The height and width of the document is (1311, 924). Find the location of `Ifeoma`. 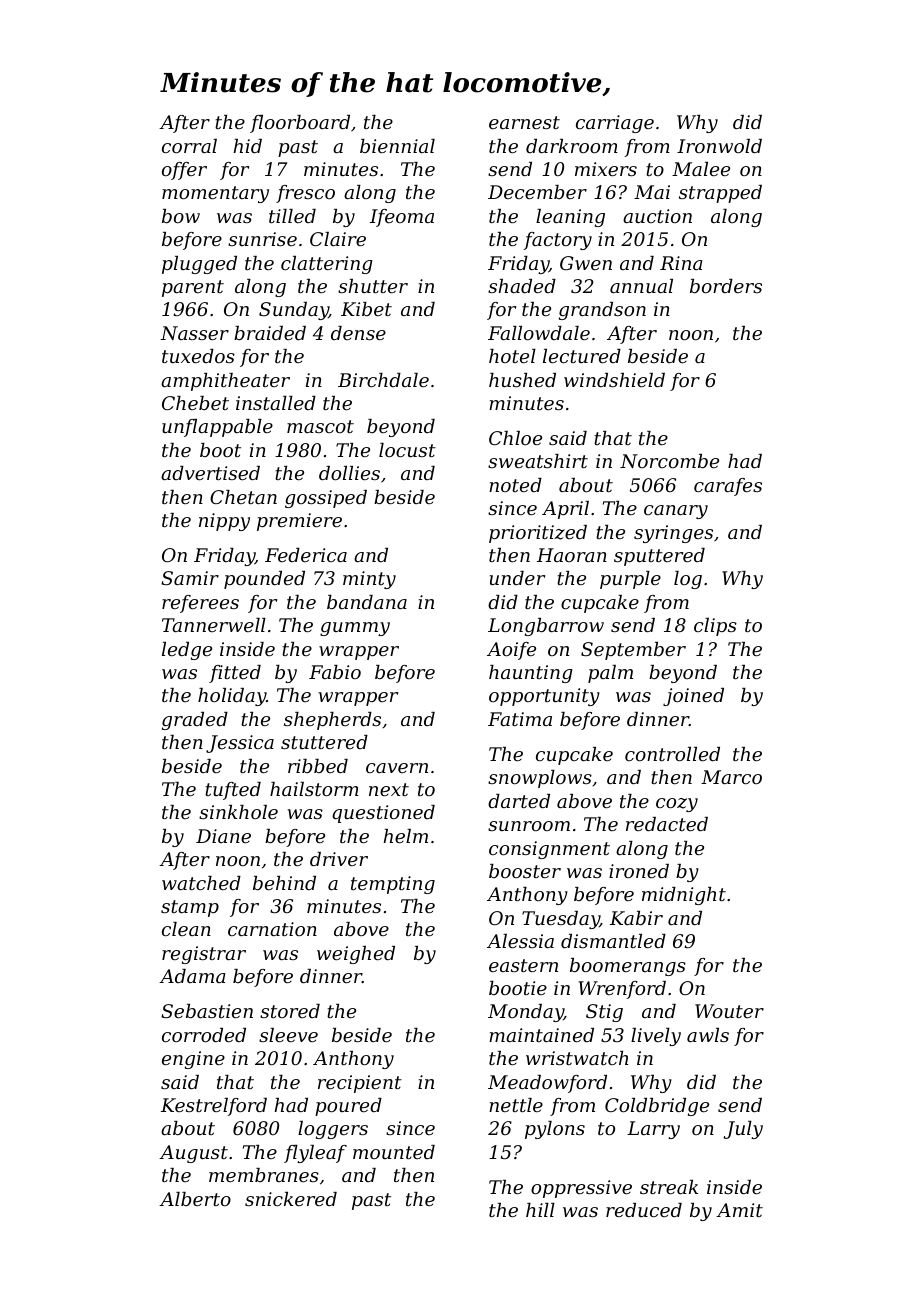

Ifeoma is located at coordinates (402, 218).
